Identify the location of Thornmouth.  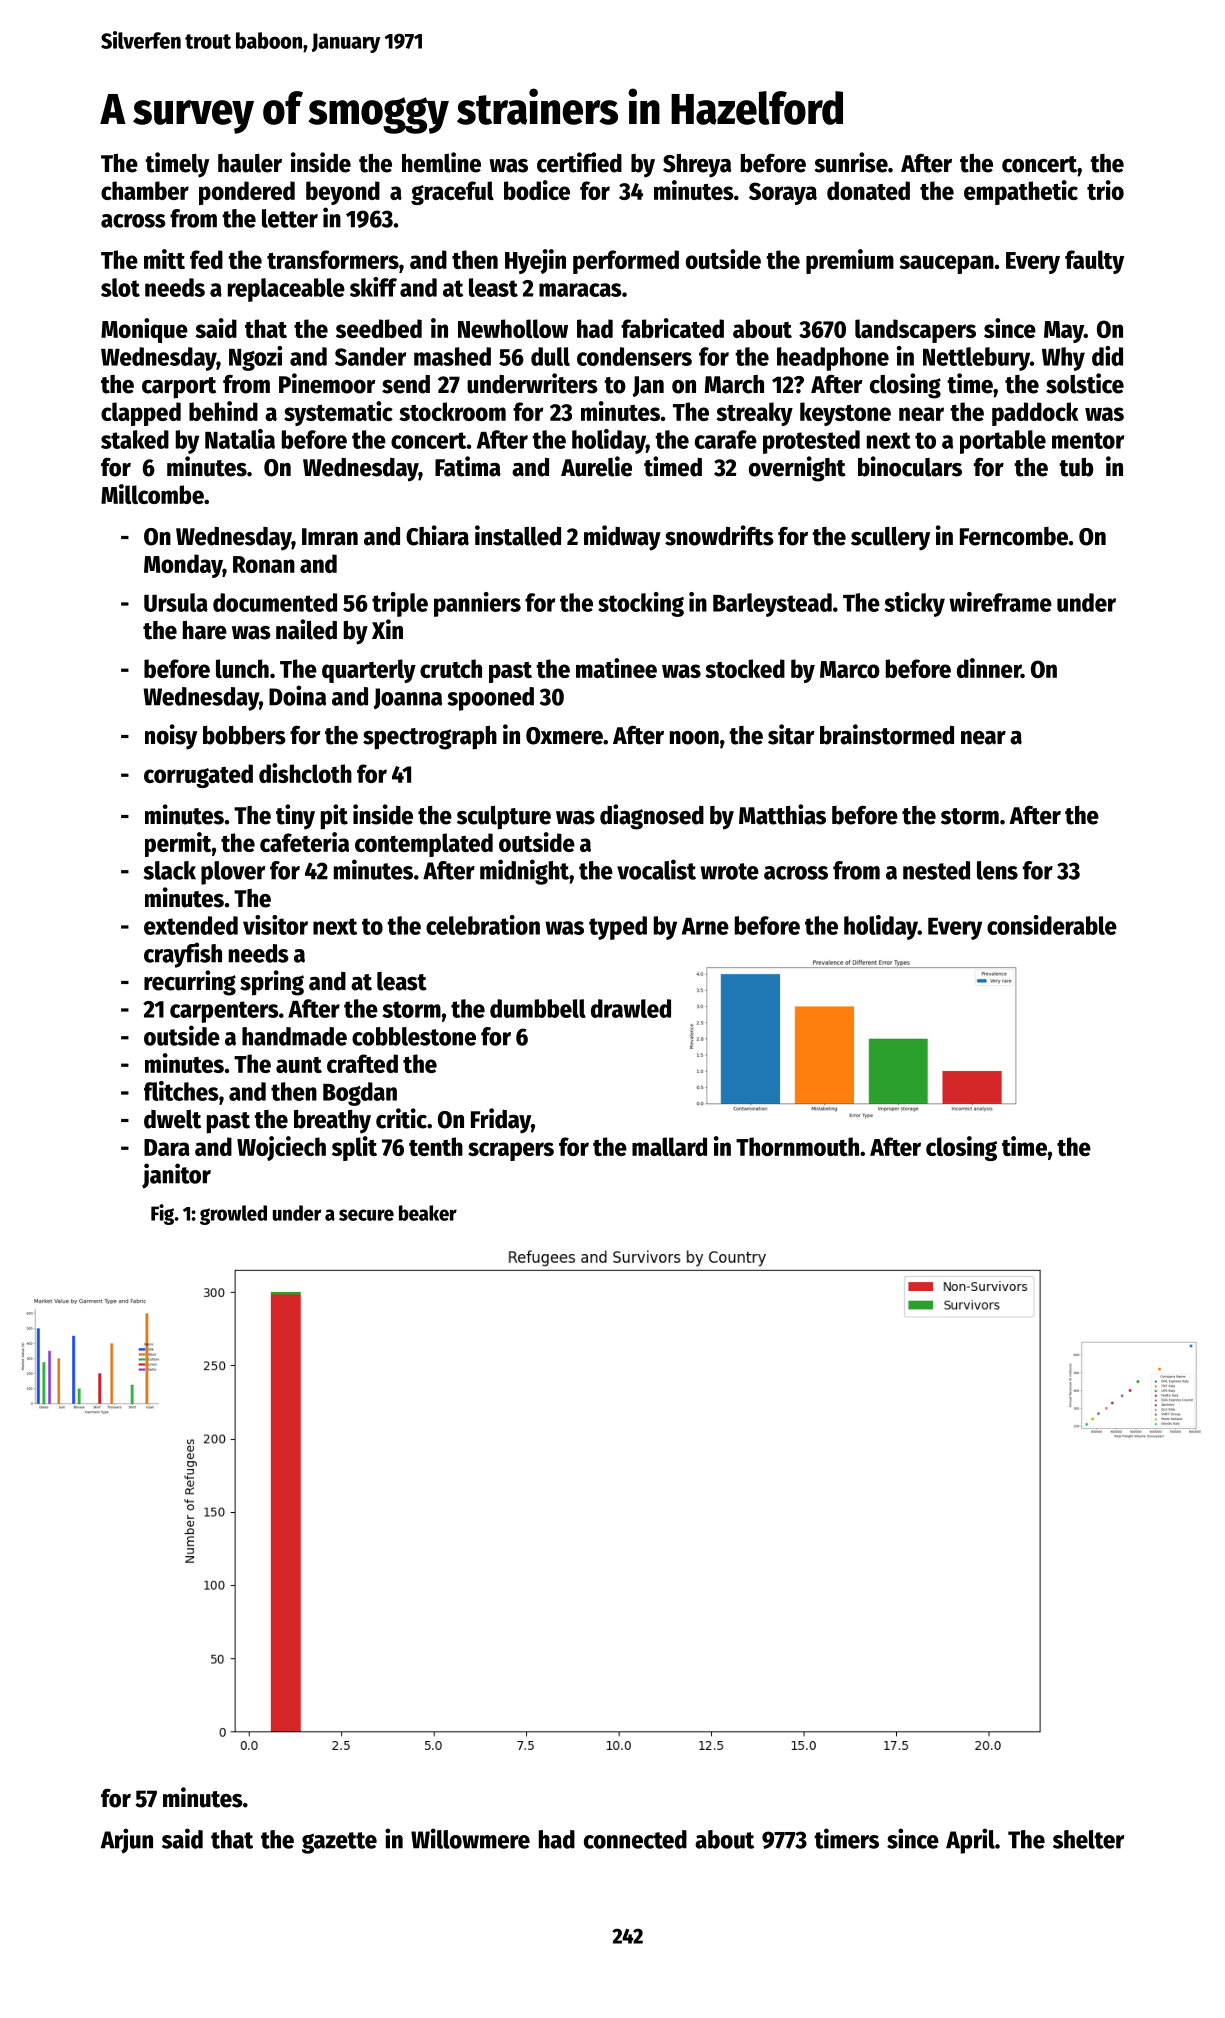
(797, 1146).
